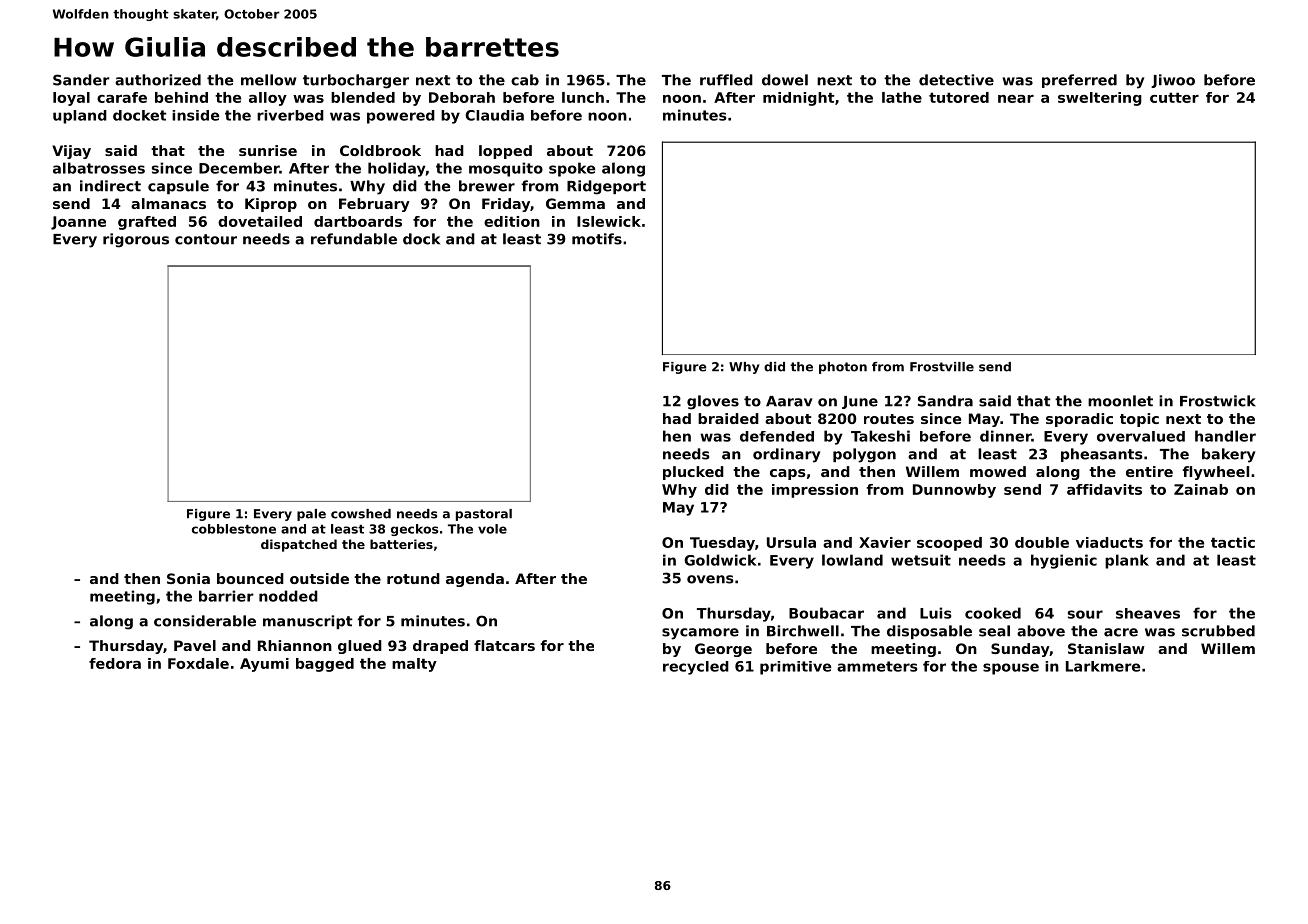 This image has height=924, width=1308. What do you see at coordinates (726, 80) in the image?
I see `ruffled` at bounding box center [726, 80].
